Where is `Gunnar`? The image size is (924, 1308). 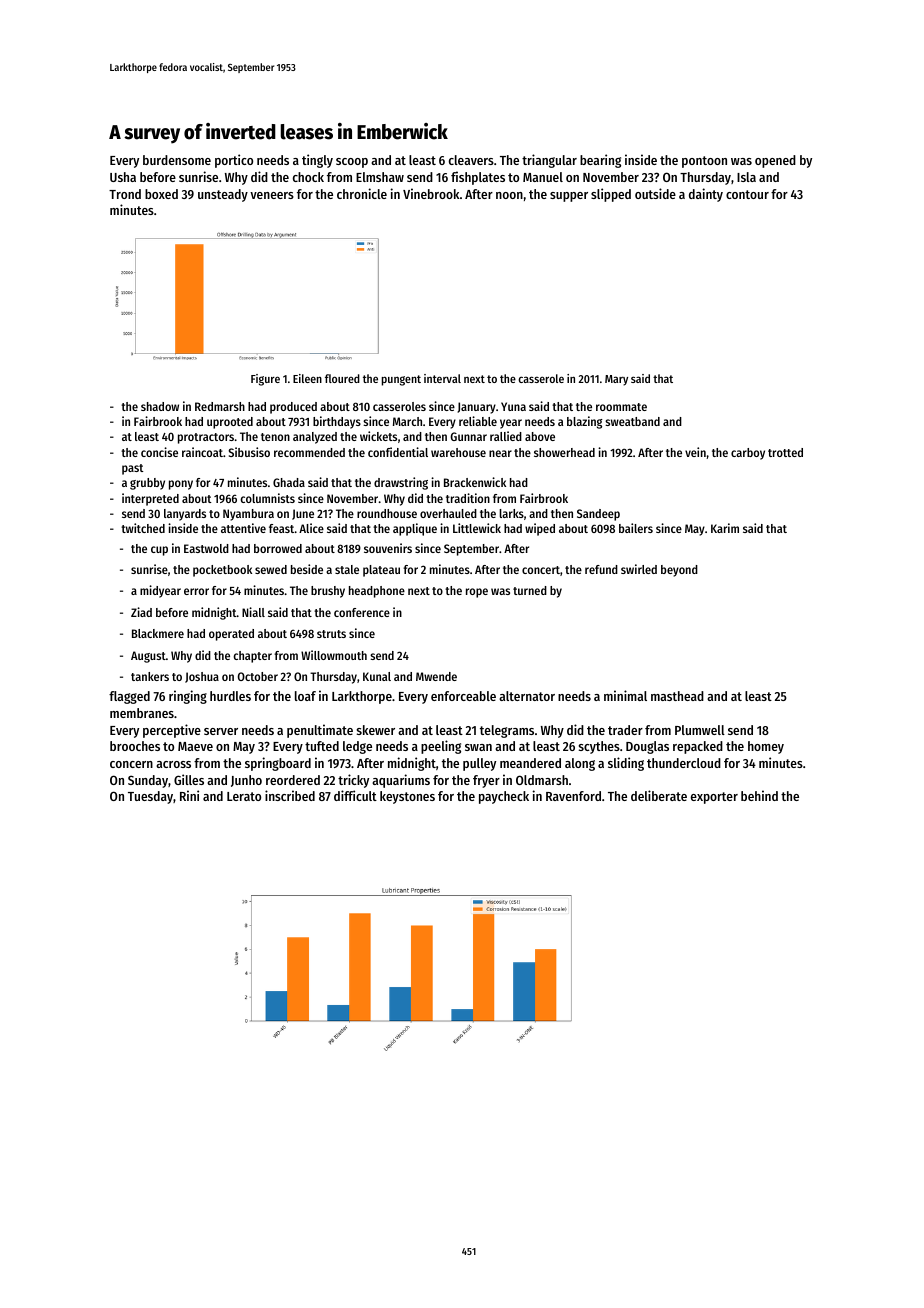
Gunnar is located at coordinates (468, 436).
